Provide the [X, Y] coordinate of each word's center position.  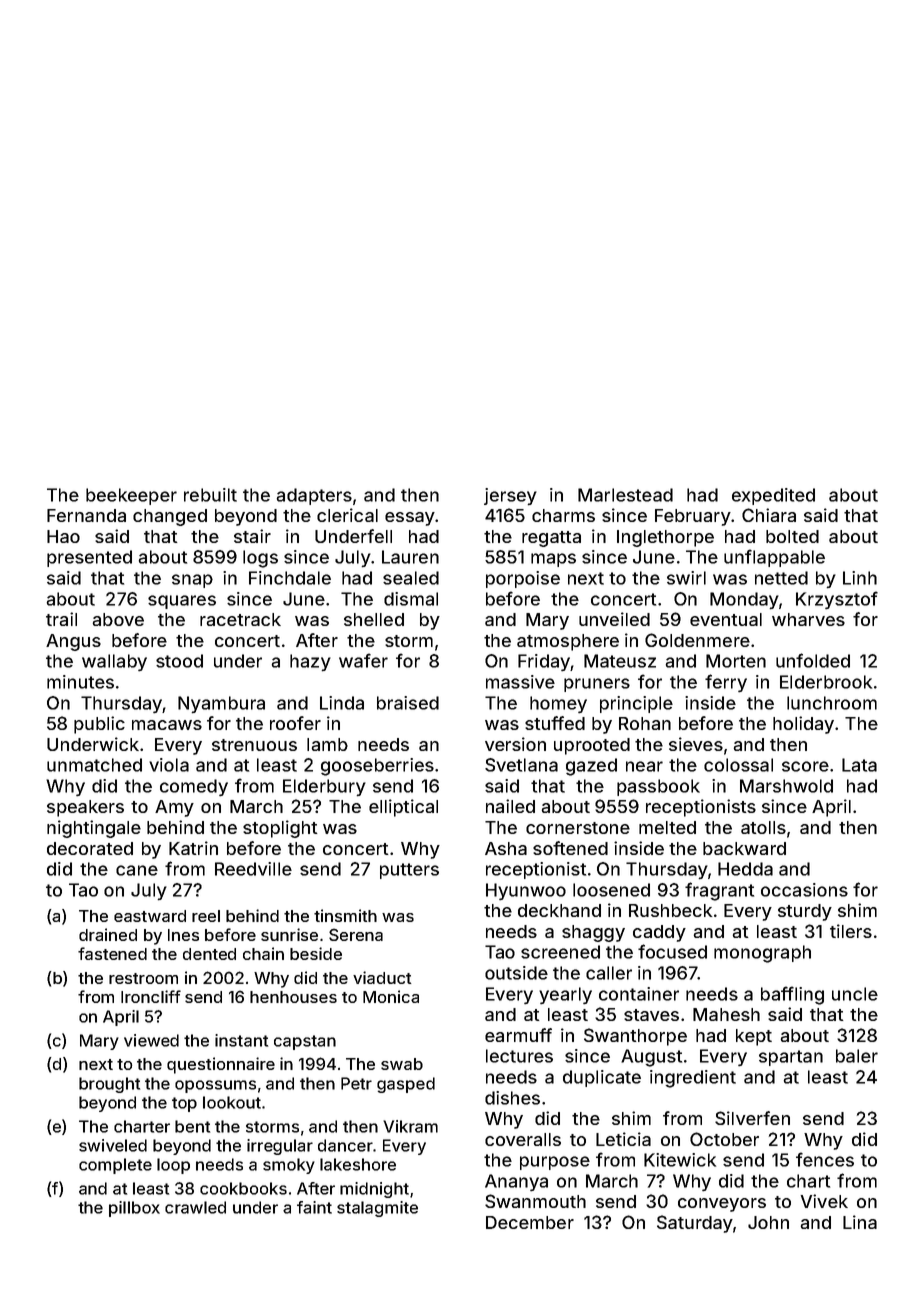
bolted [792, 536]
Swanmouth [535, 1201]
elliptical [403, 808]
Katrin [193, 848]
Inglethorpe [665, 538]
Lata [859, 765]
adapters [314, 496]
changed [170, 517]
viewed [151, 1040]
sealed [411, 578]
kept [754, 1037]
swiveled [113, 1145]
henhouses [293, 997]
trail [61, 619]
